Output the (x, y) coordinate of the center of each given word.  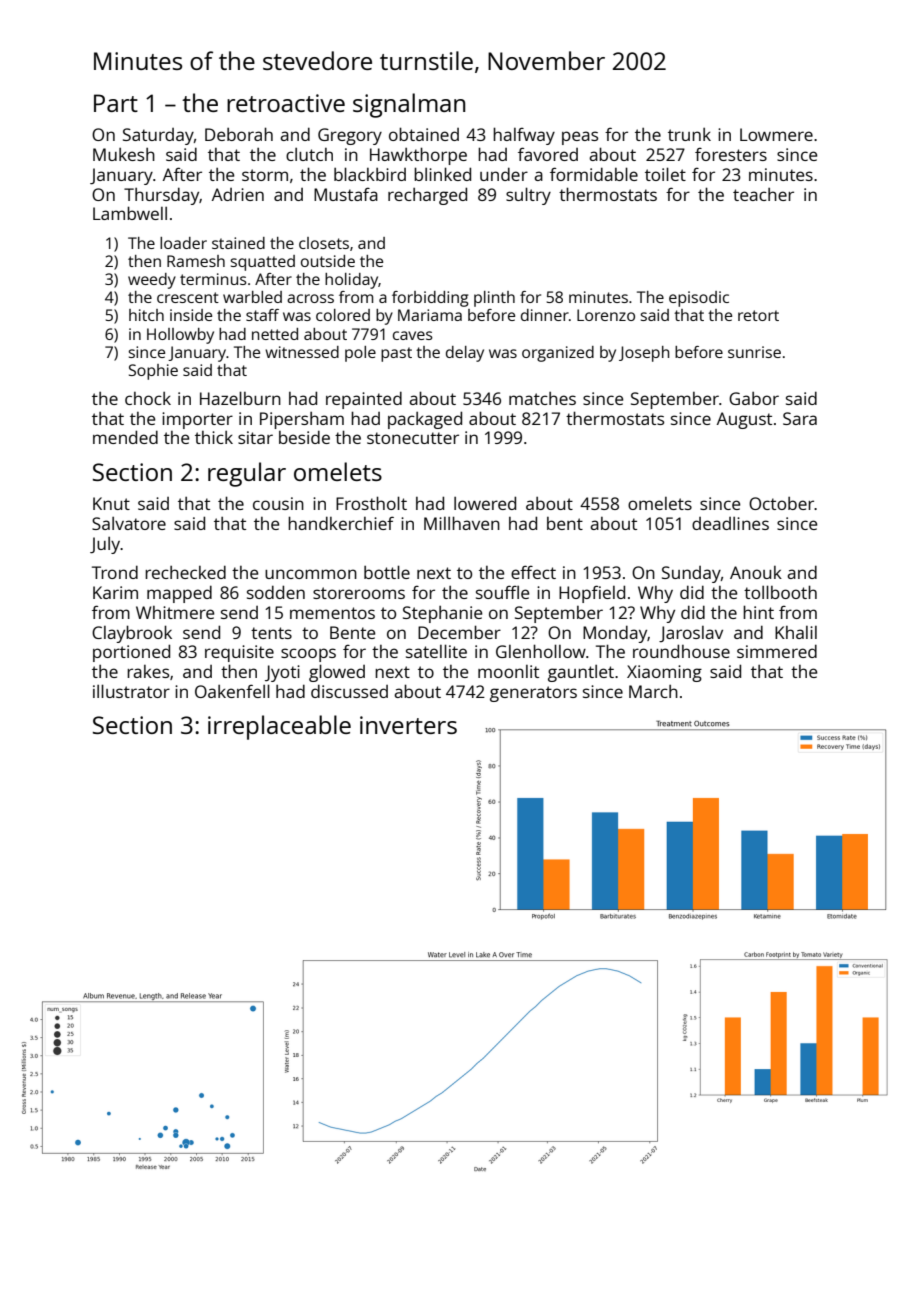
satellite (436, 651)
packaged (425, 420)
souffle (502, 592)
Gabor (754, 398)
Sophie (153, 372)
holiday (352, 281)
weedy (152, 281)
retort (758, 315)
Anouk (756, 572)
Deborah (239, 134)
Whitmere (175, 612)
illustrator (131, 691)
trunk (689, 134)
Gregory (350, 136)
